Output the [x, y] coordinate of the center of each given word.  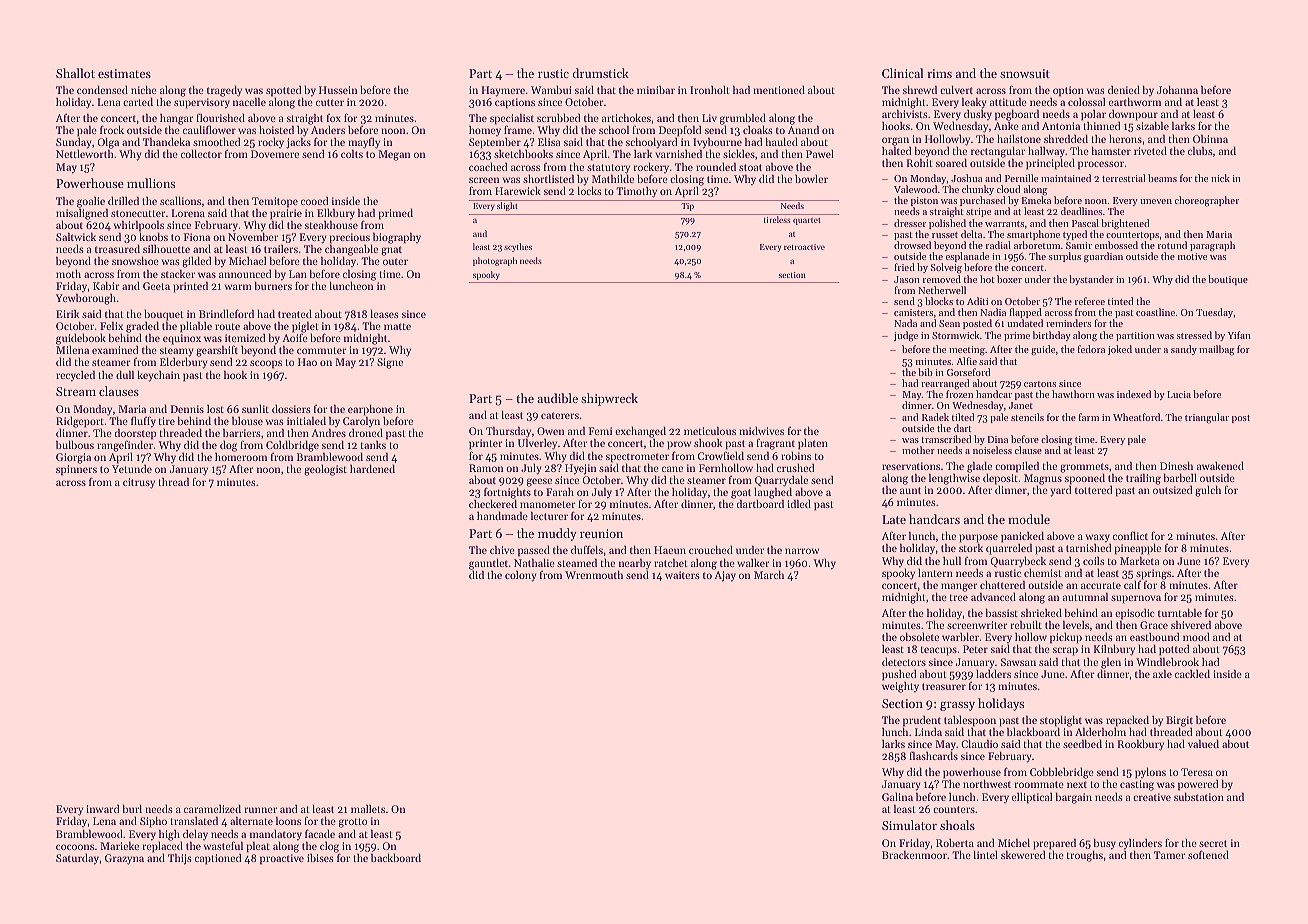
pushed [899, 675]
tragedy [224, 91]
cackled [1192, 674]
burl [132, 808]
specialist [512, 119]
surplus [1065, 257]
